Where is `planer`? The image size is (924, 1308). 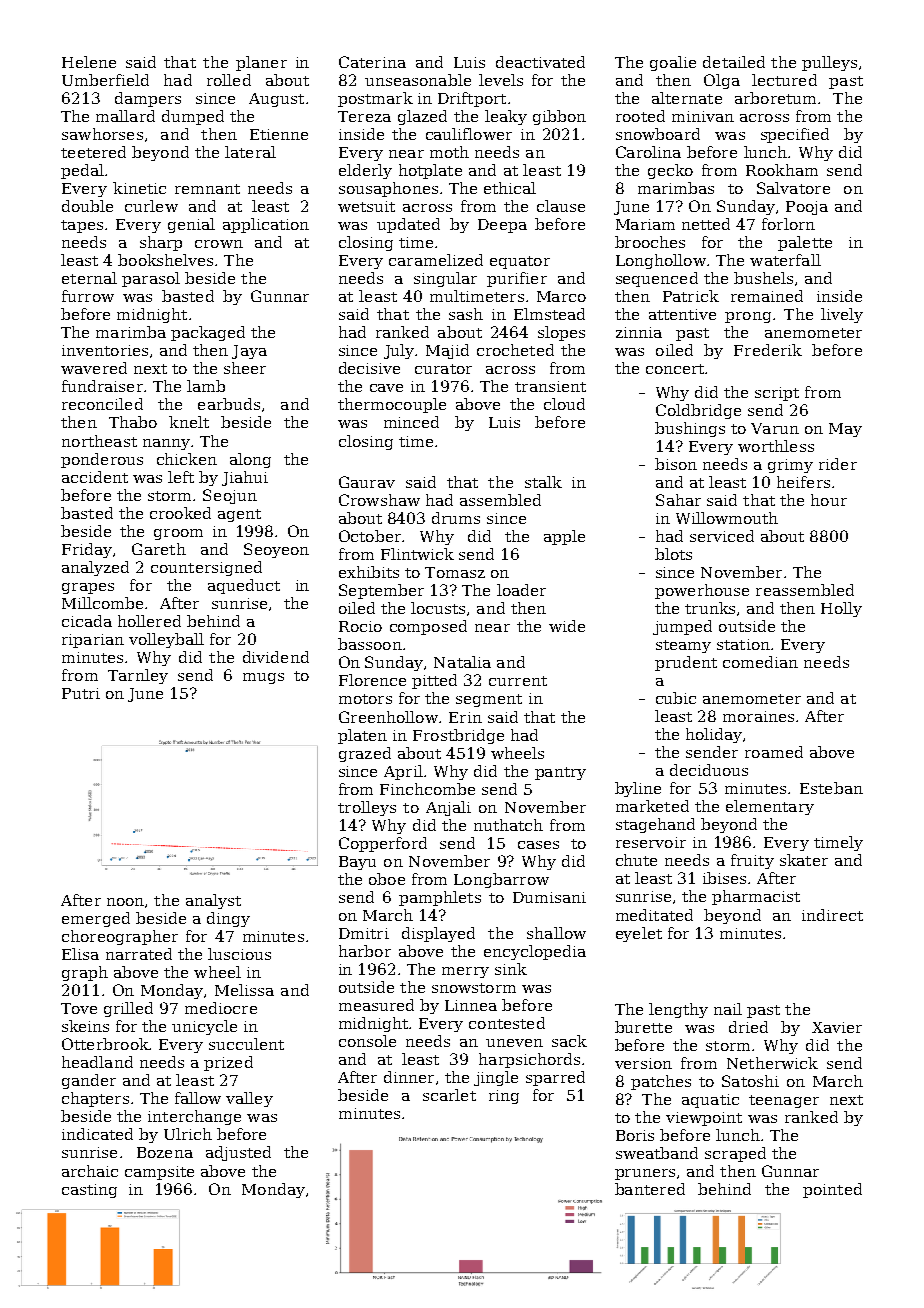
planer is located at coordinates (261, 63).
